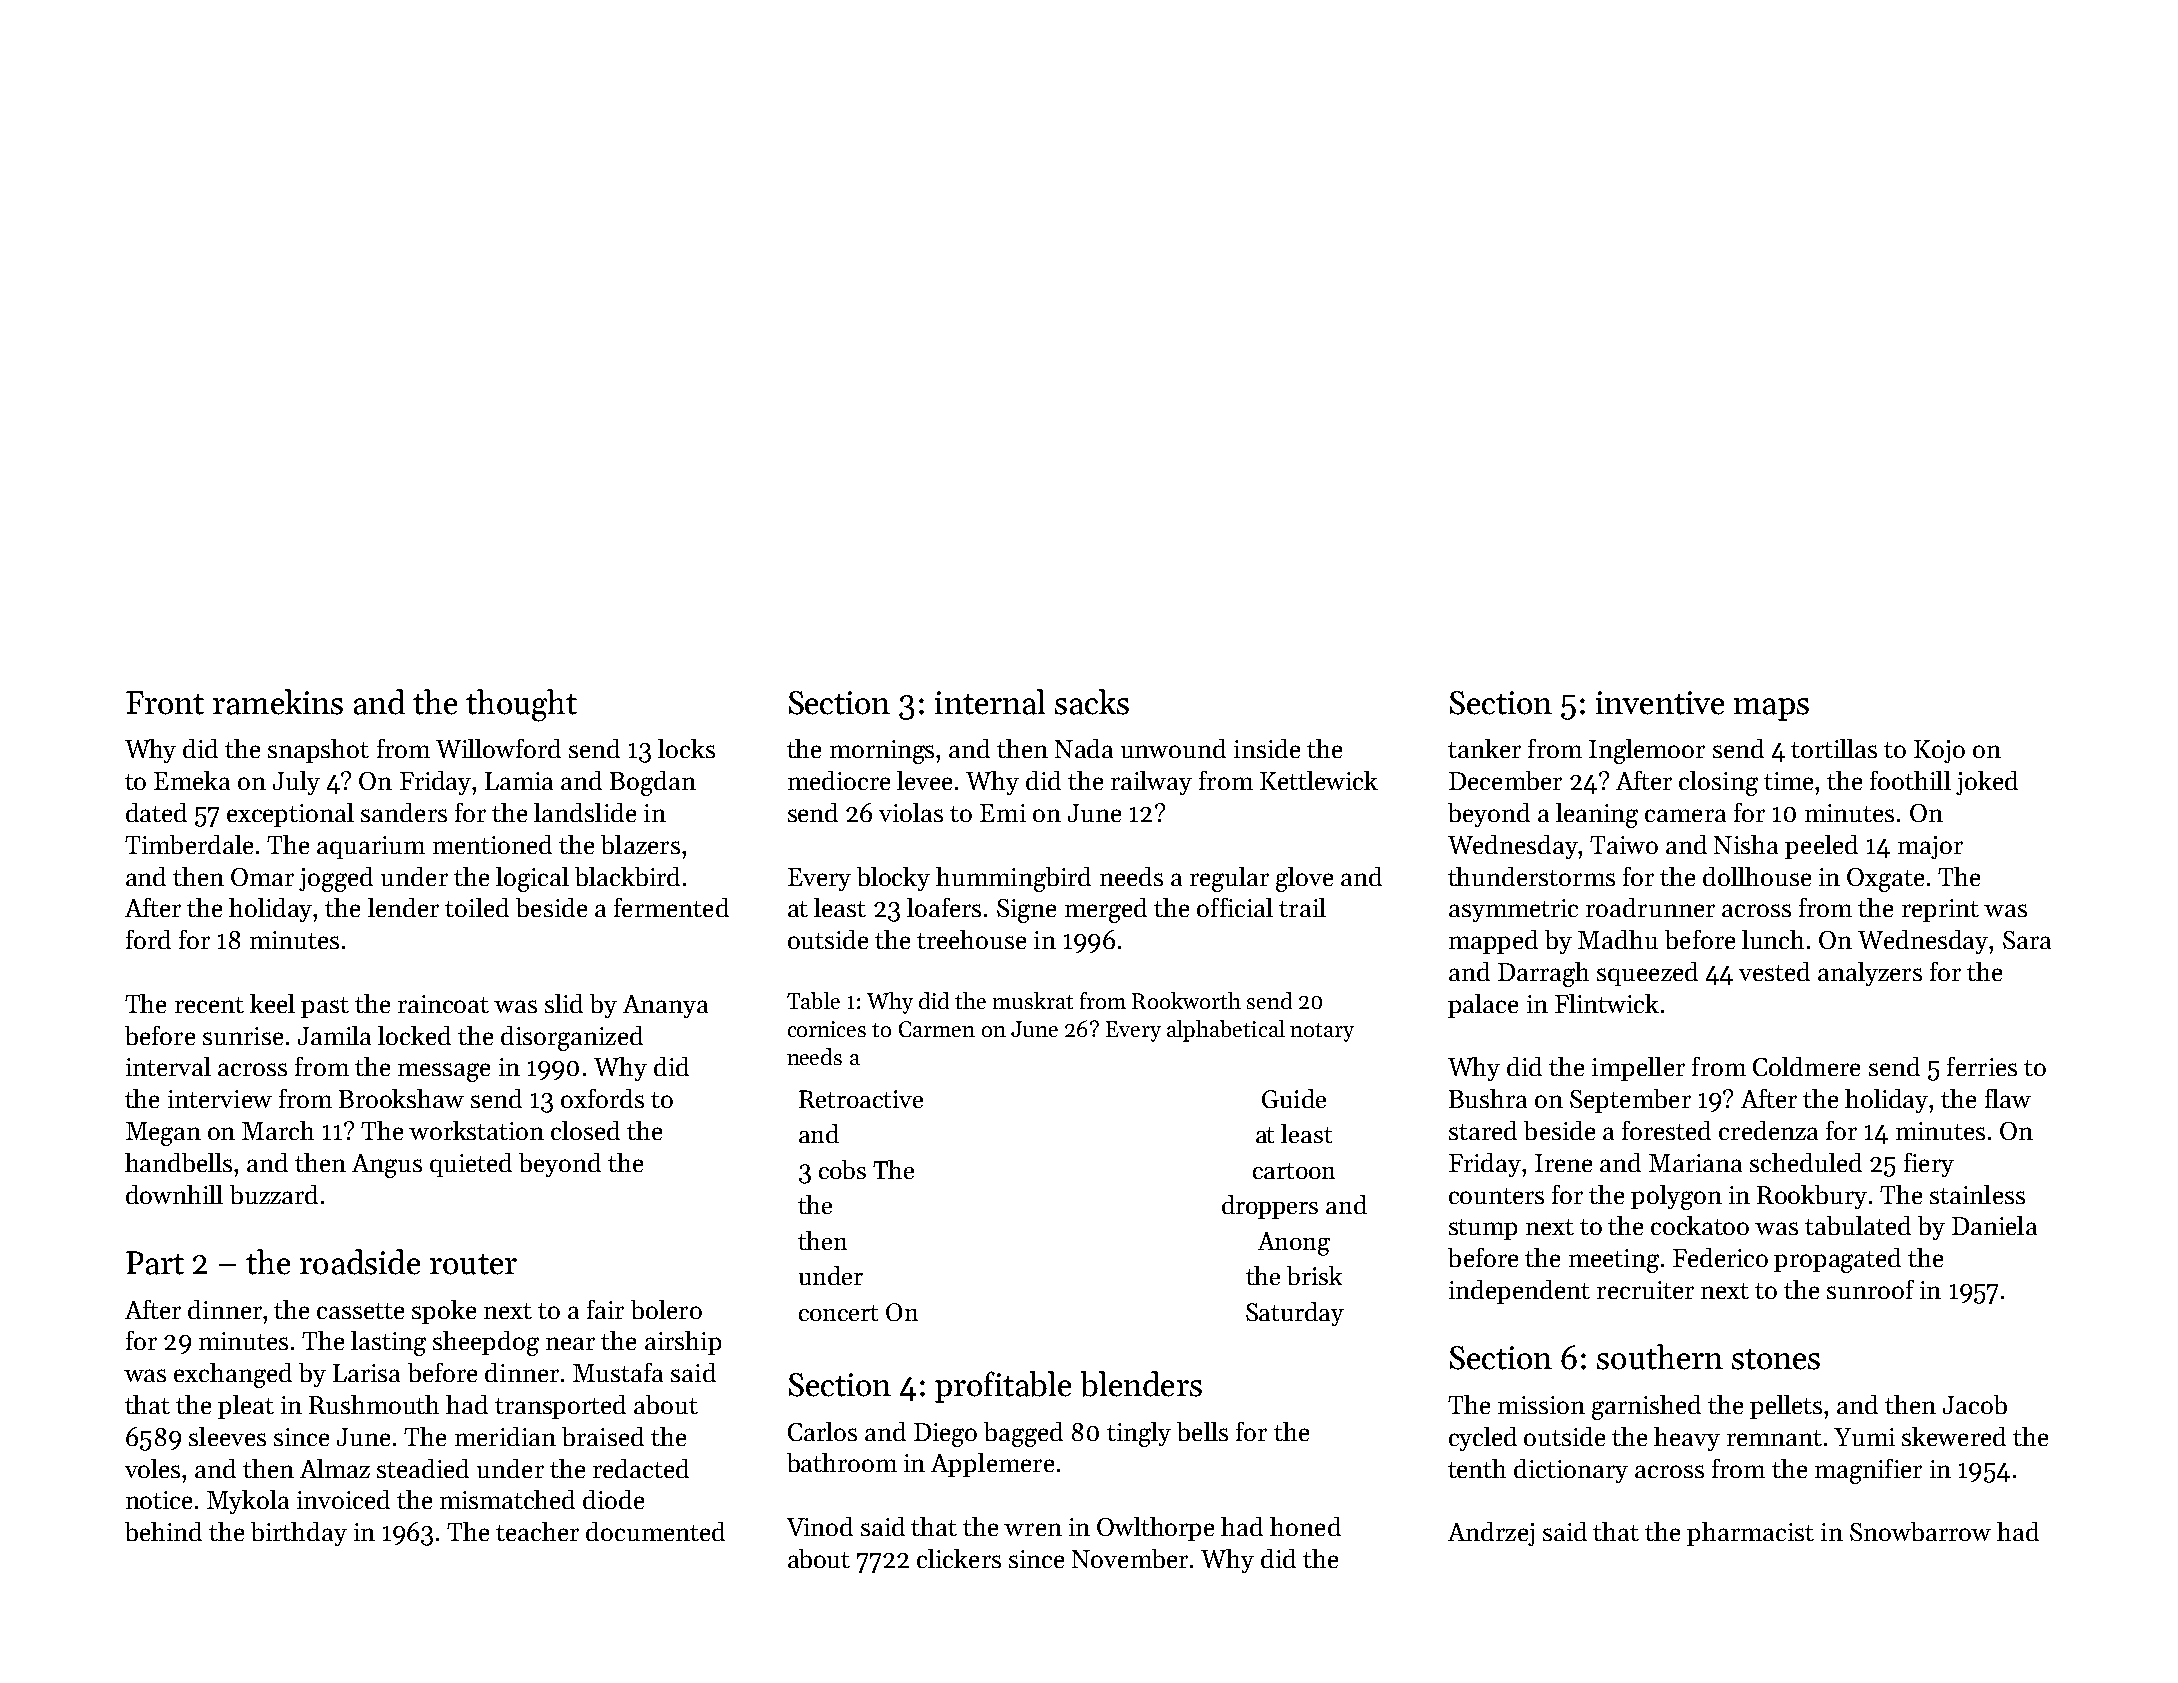 This page has height=1683, width=2178. What do you see at coordinates (1295, 1314) in the page?
I see `Saturday` at bounding box center [1295, 1314].
